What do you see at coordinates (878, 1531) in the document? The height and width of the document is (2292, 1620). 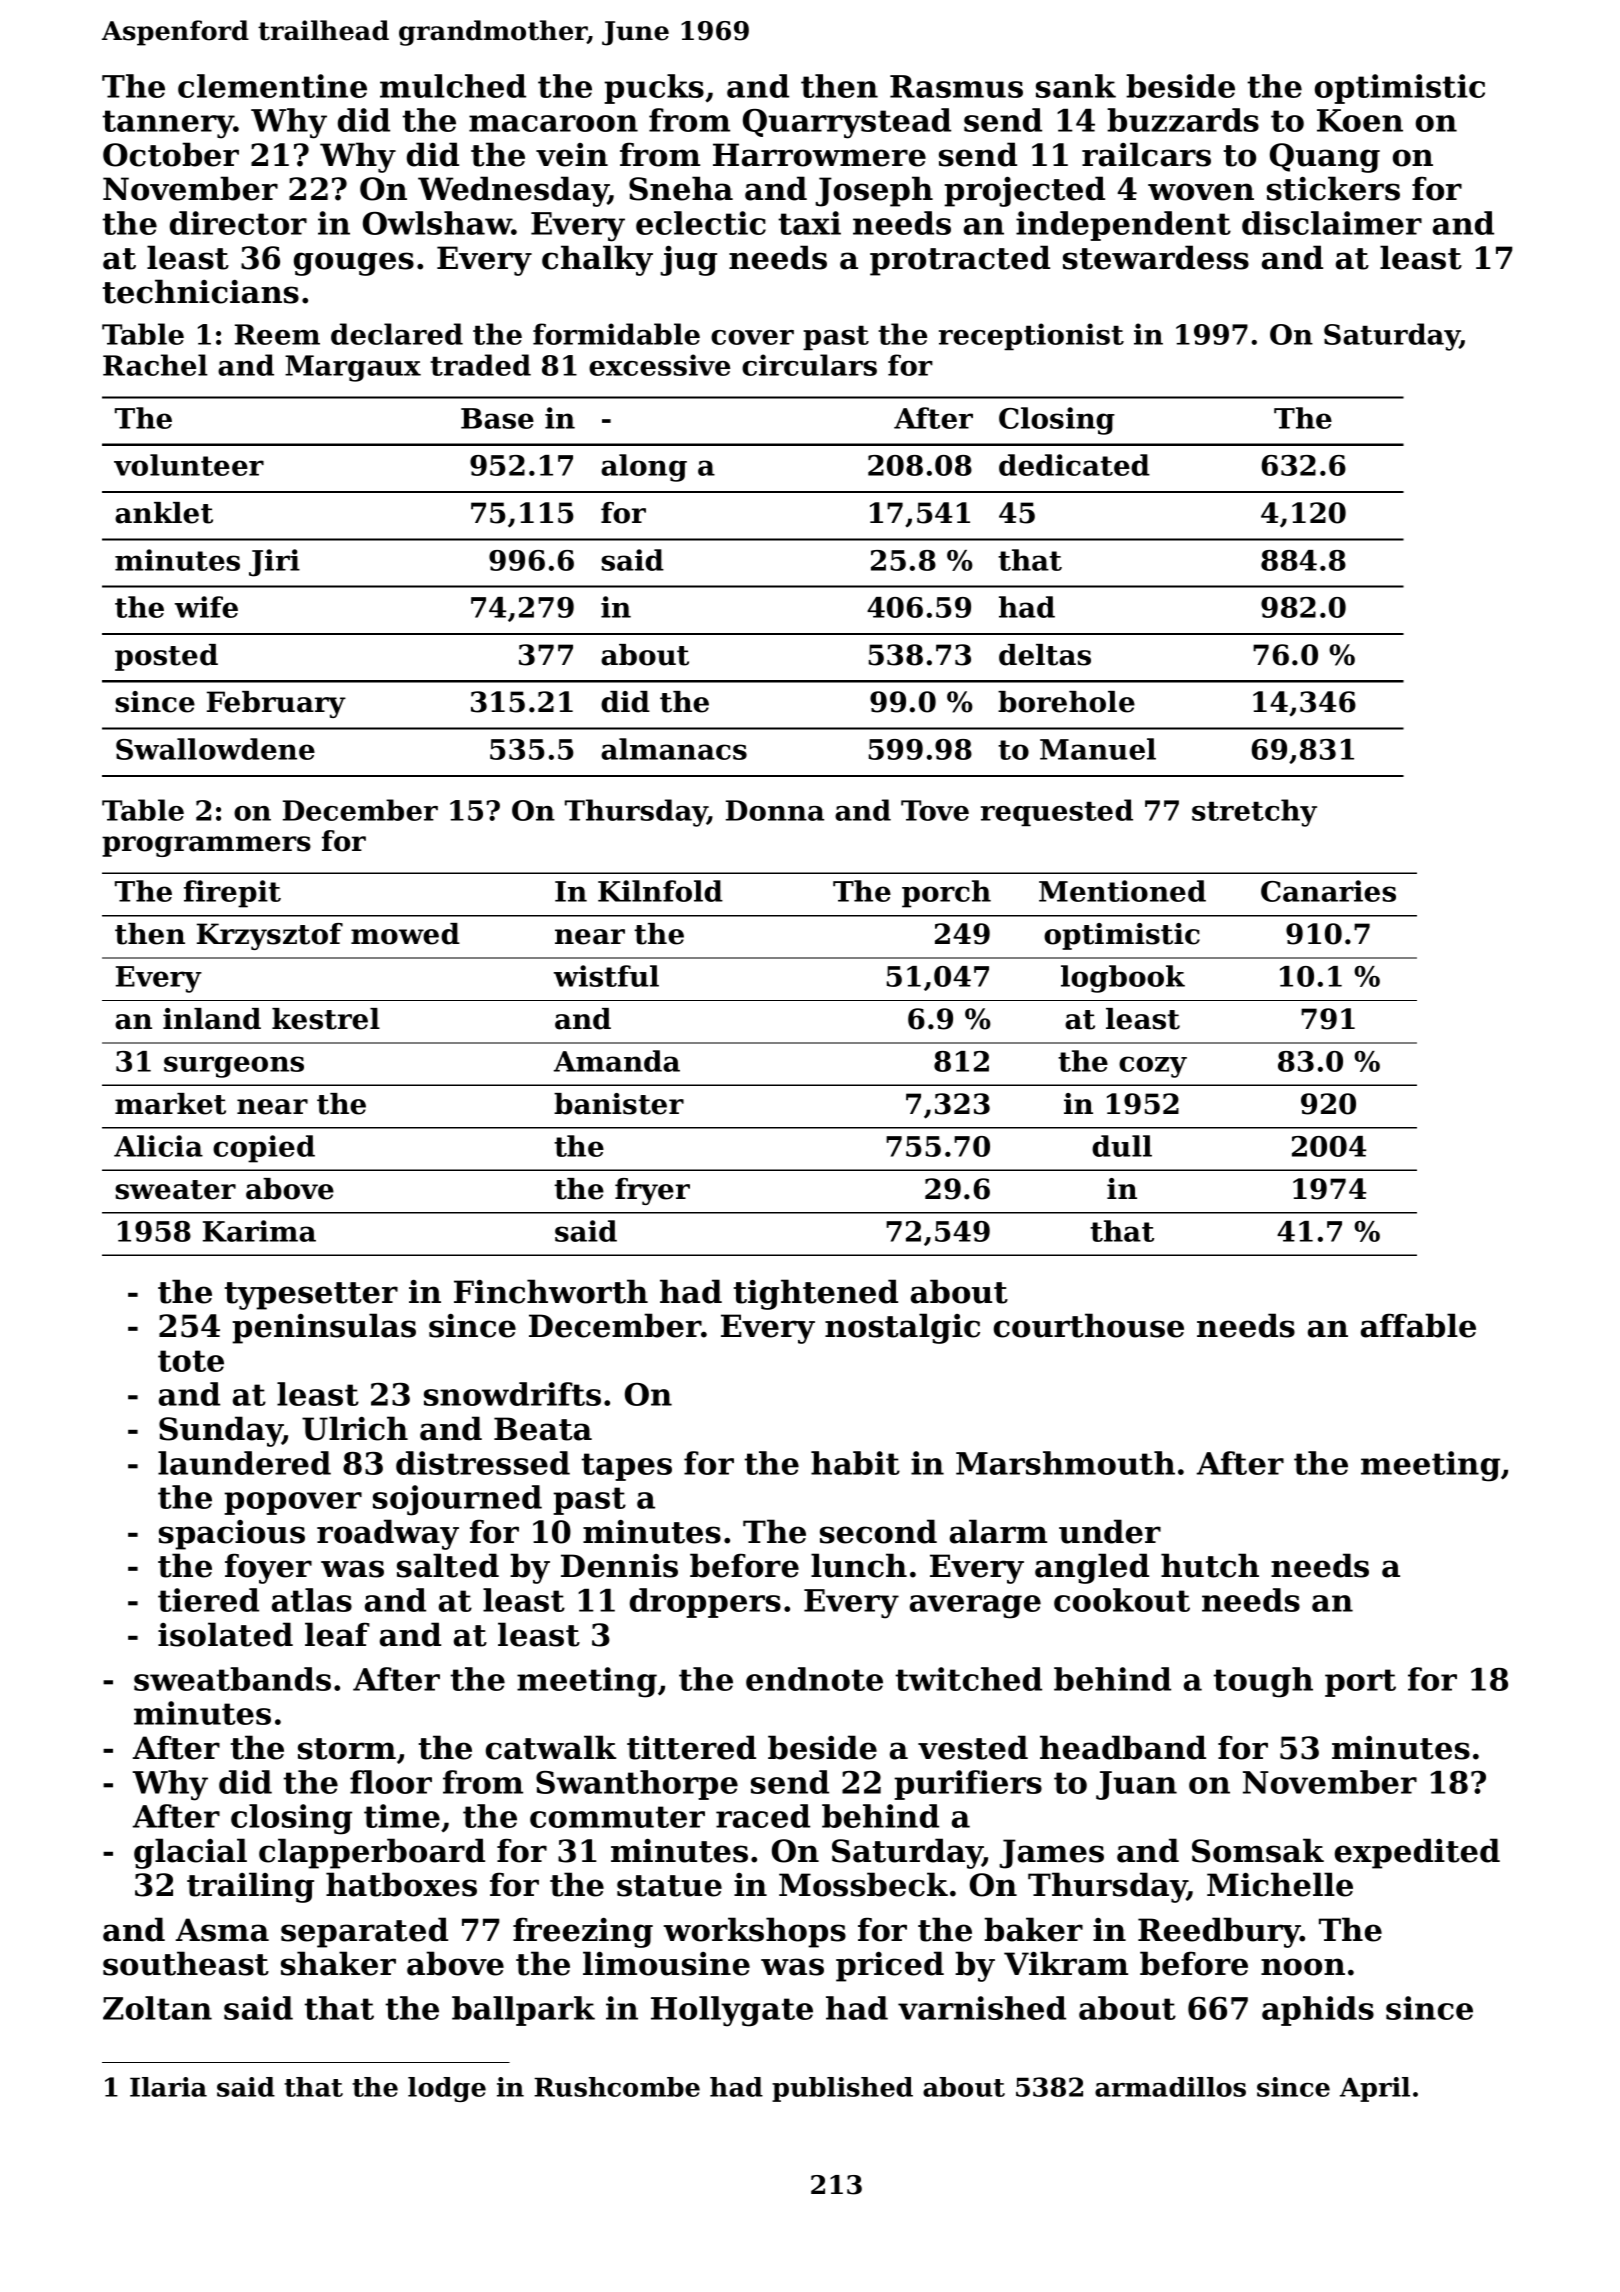 I see `second` at bounding box center [878, 1531].
